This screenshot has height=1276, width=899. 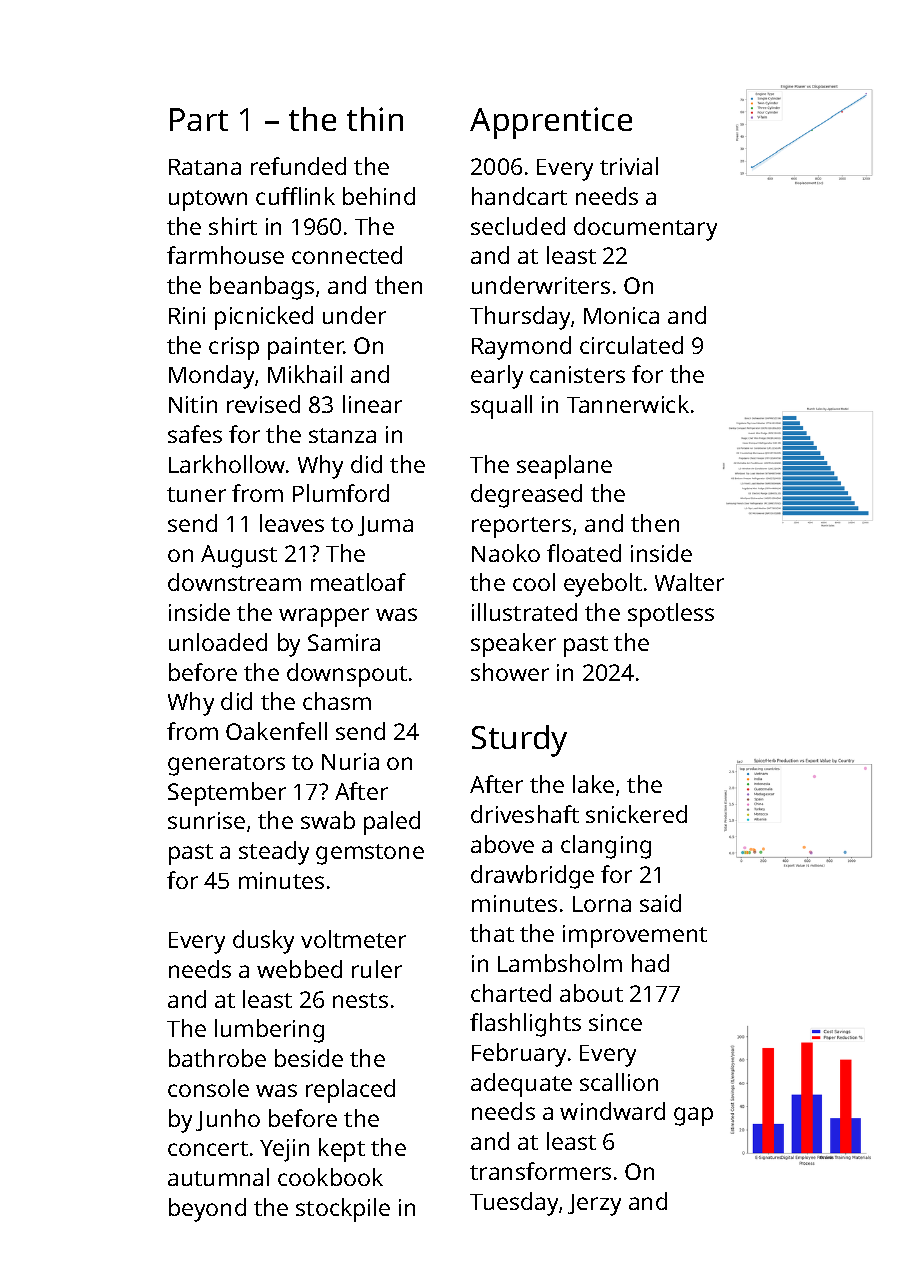 What do you see at coordinates (385, 526) in the screenshot?
I see `Juma` at bounding box center [385, 526].
